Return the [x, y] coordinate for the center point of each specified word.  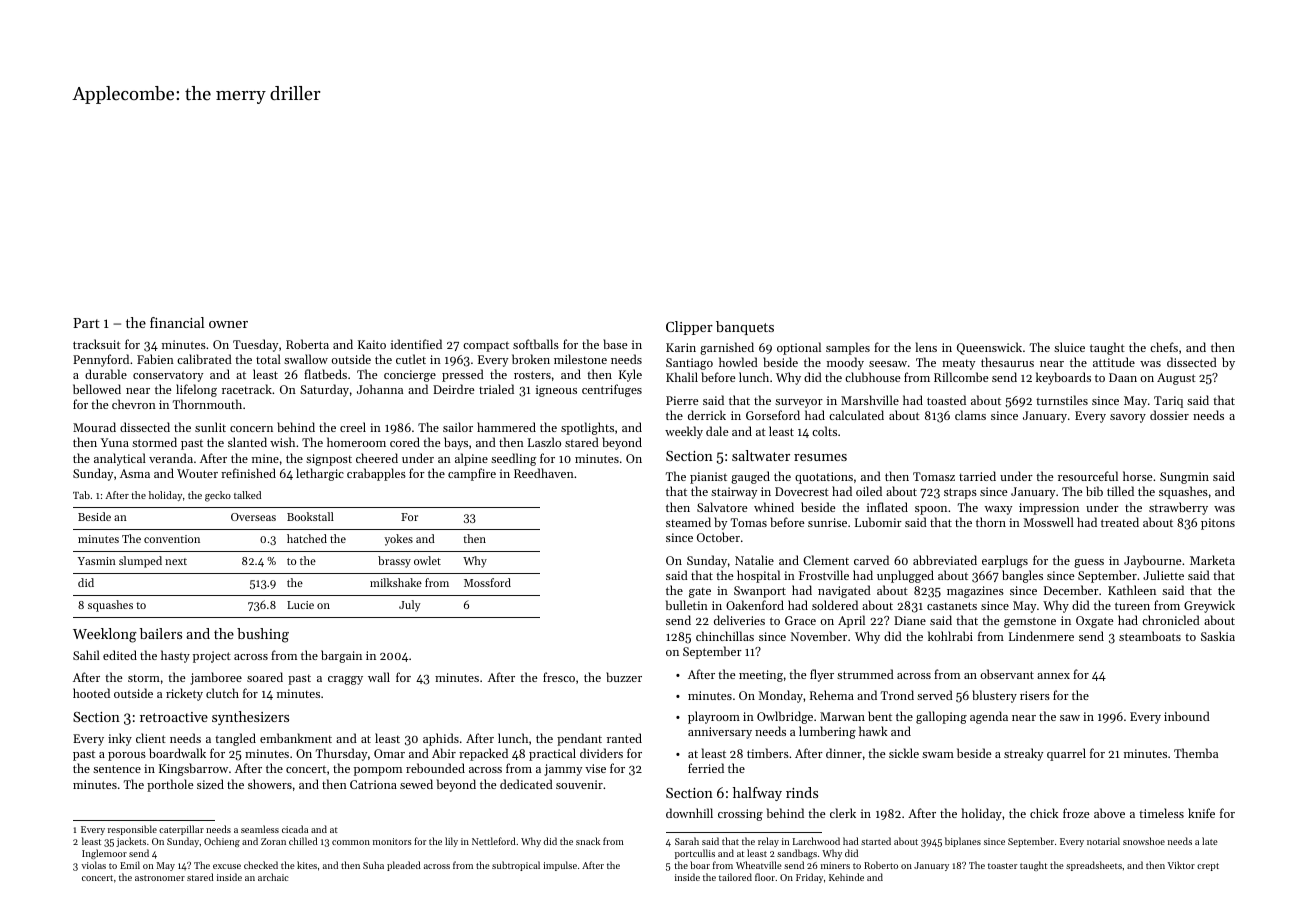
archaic [273, 877]
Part [86, 323]
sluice [1069, 347]
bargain [341, 656]
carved [871, 560]
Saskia [1218, 636]
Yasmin [97, 561]
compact [486, 346]
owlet [427, 560]
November [819, 636]
